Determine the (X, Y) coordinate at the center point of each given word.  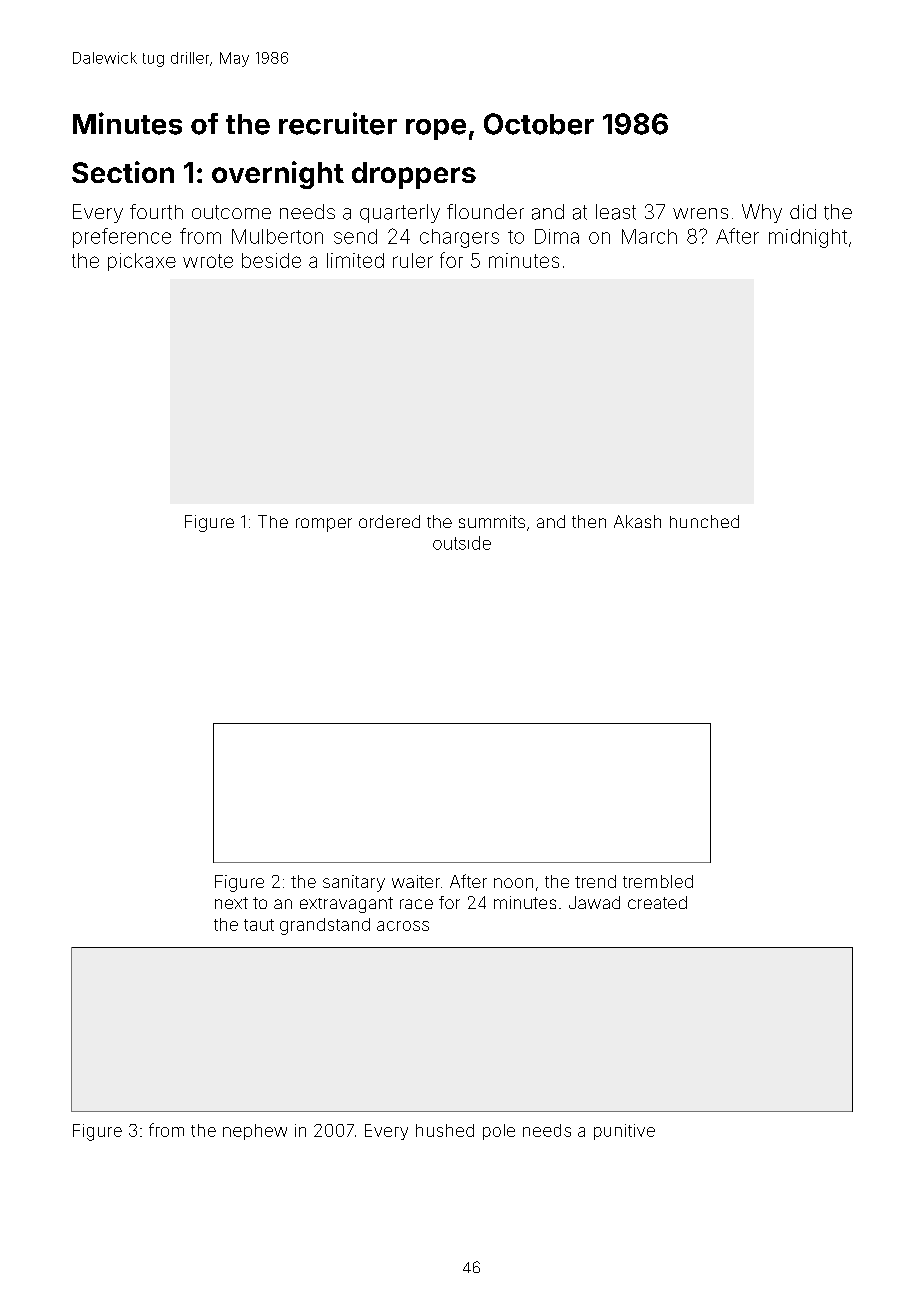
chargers (459, 238)
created (657, 902)
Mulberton (277, 236)
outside (462, 543)
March (649, 236)
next (231, 903)
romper (324, 525)
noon (513, 883)
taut (259, 925)
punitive (624, 1132)
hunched (704, 521)
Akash (637, 521)
